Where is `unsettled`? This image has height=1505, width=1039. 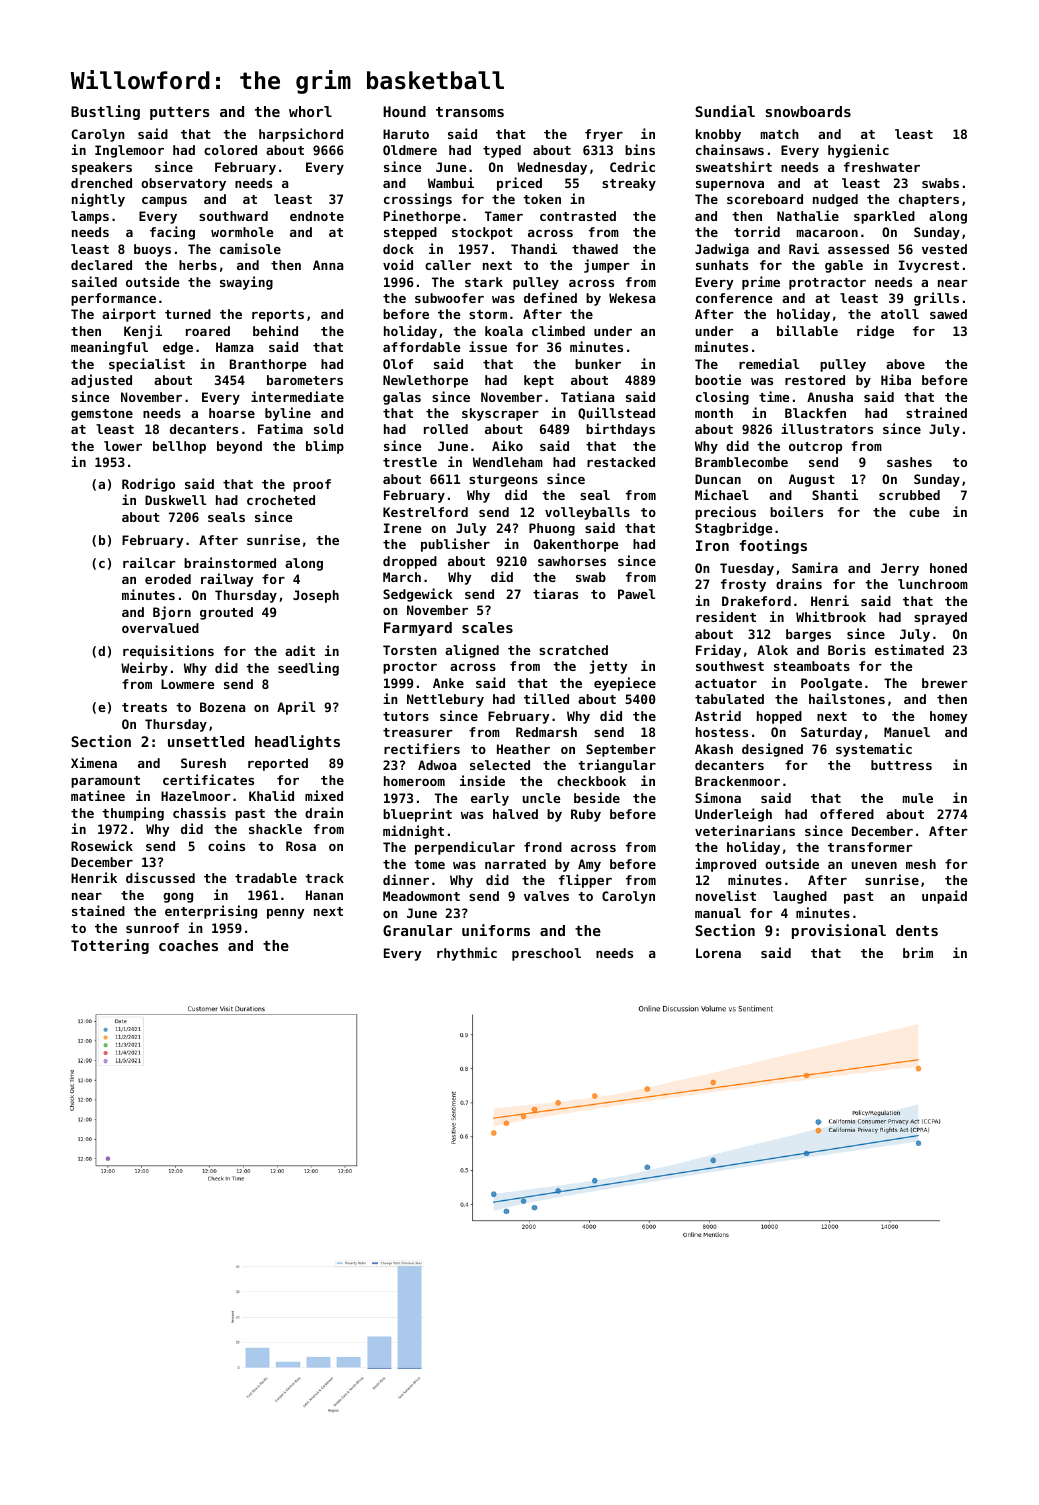 unsettled is located at coordinates (206, 741).
